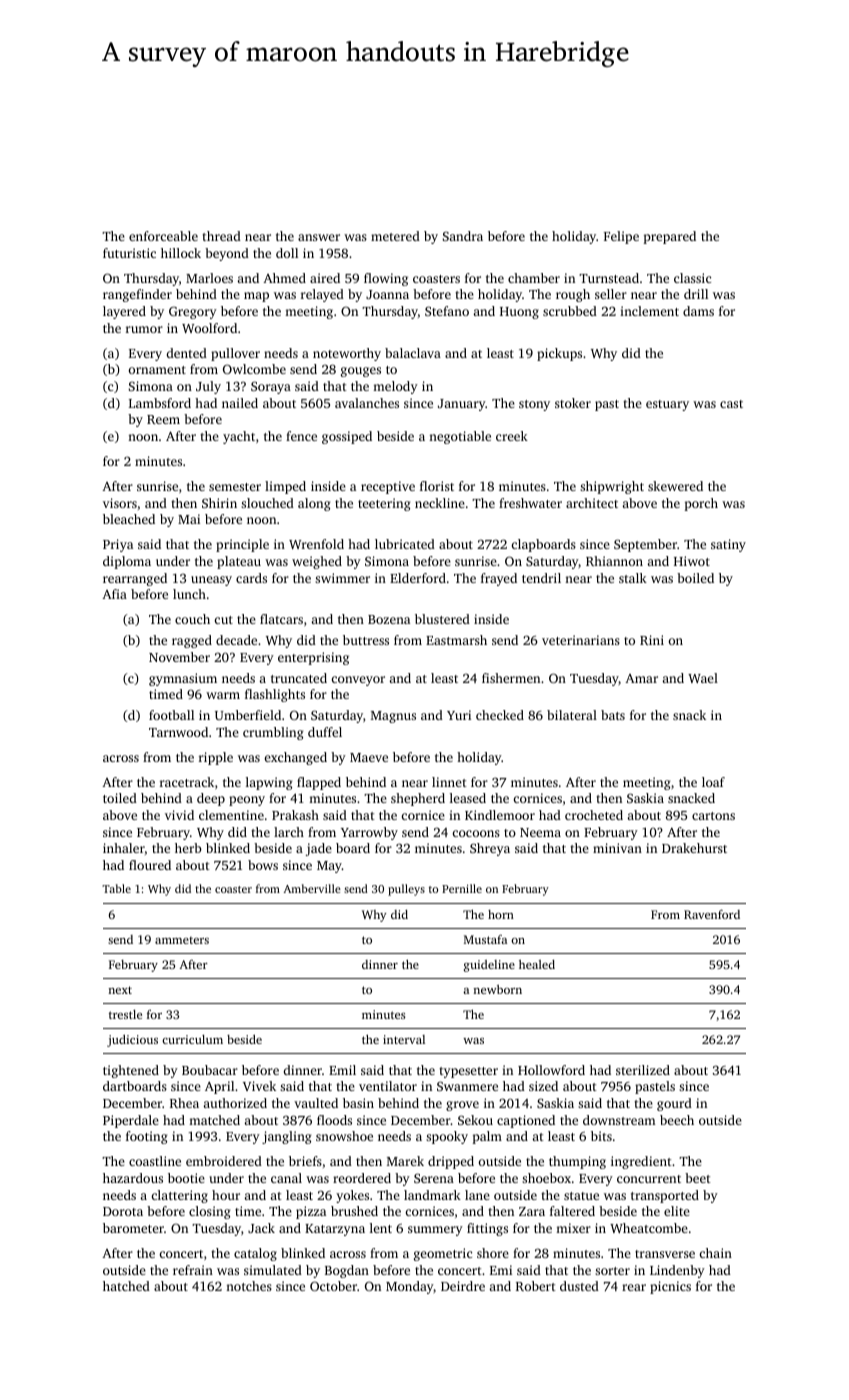  What do you see at coordinates (366, 640) in the page?
I see `buttress` at bounding box center [366, 640].
